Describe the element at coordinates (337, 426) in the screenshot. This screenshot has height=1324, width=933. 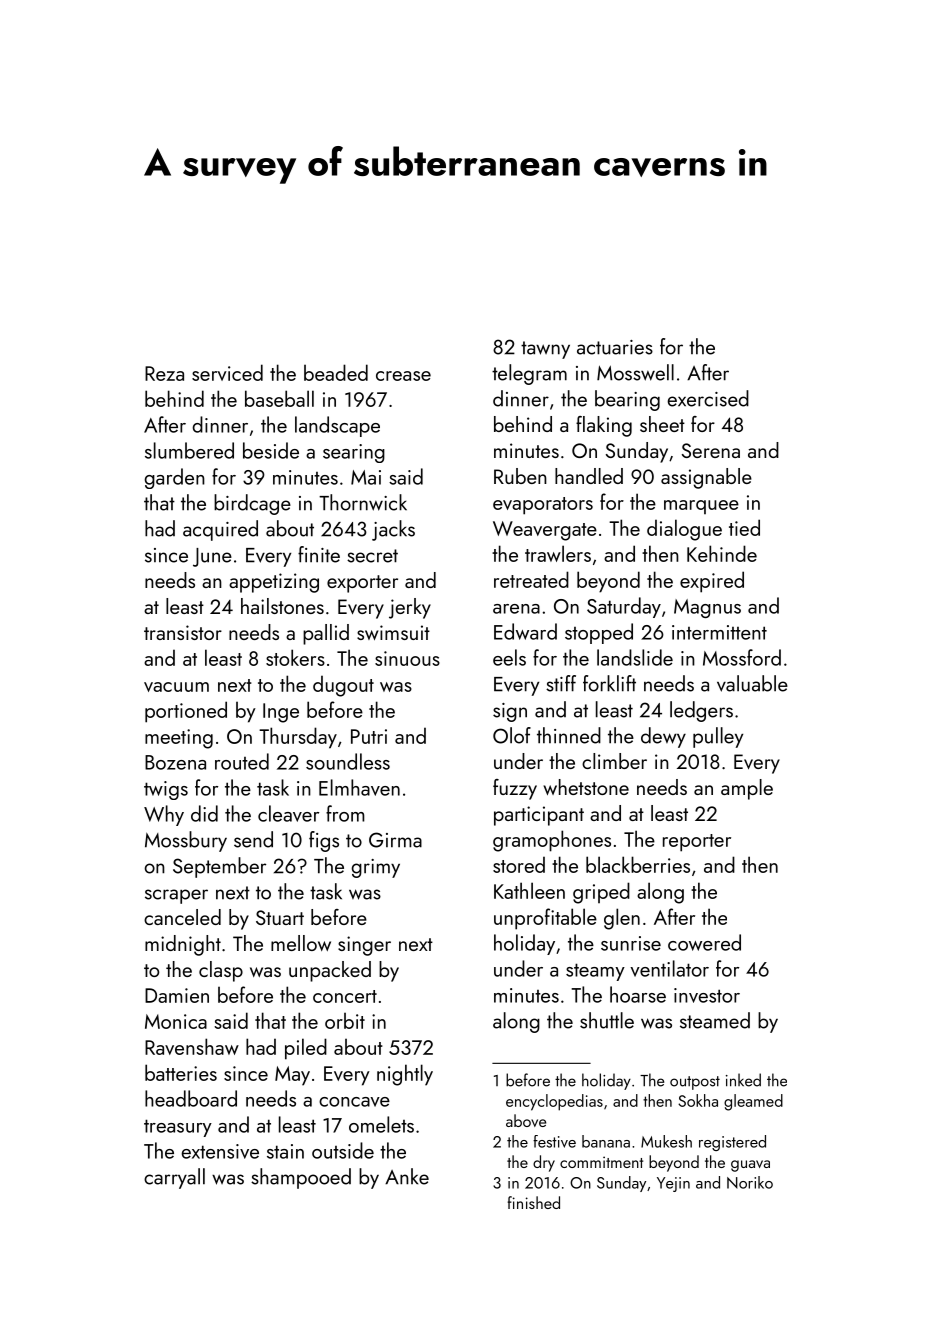
I see `landscape` at that location.
